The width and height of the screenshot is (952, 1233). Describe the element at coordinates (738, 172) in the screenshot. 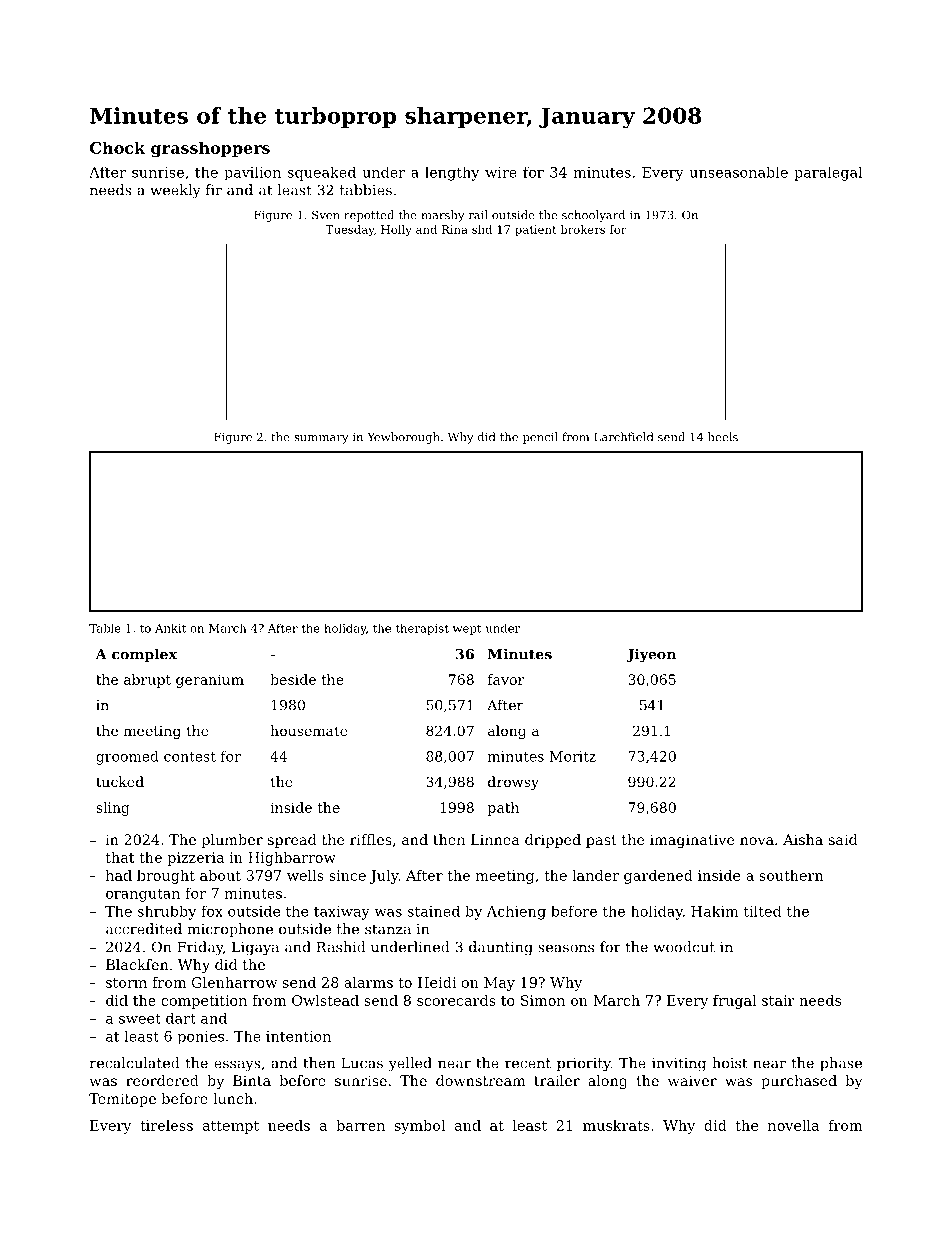

I see `unseasonable` at that location.
